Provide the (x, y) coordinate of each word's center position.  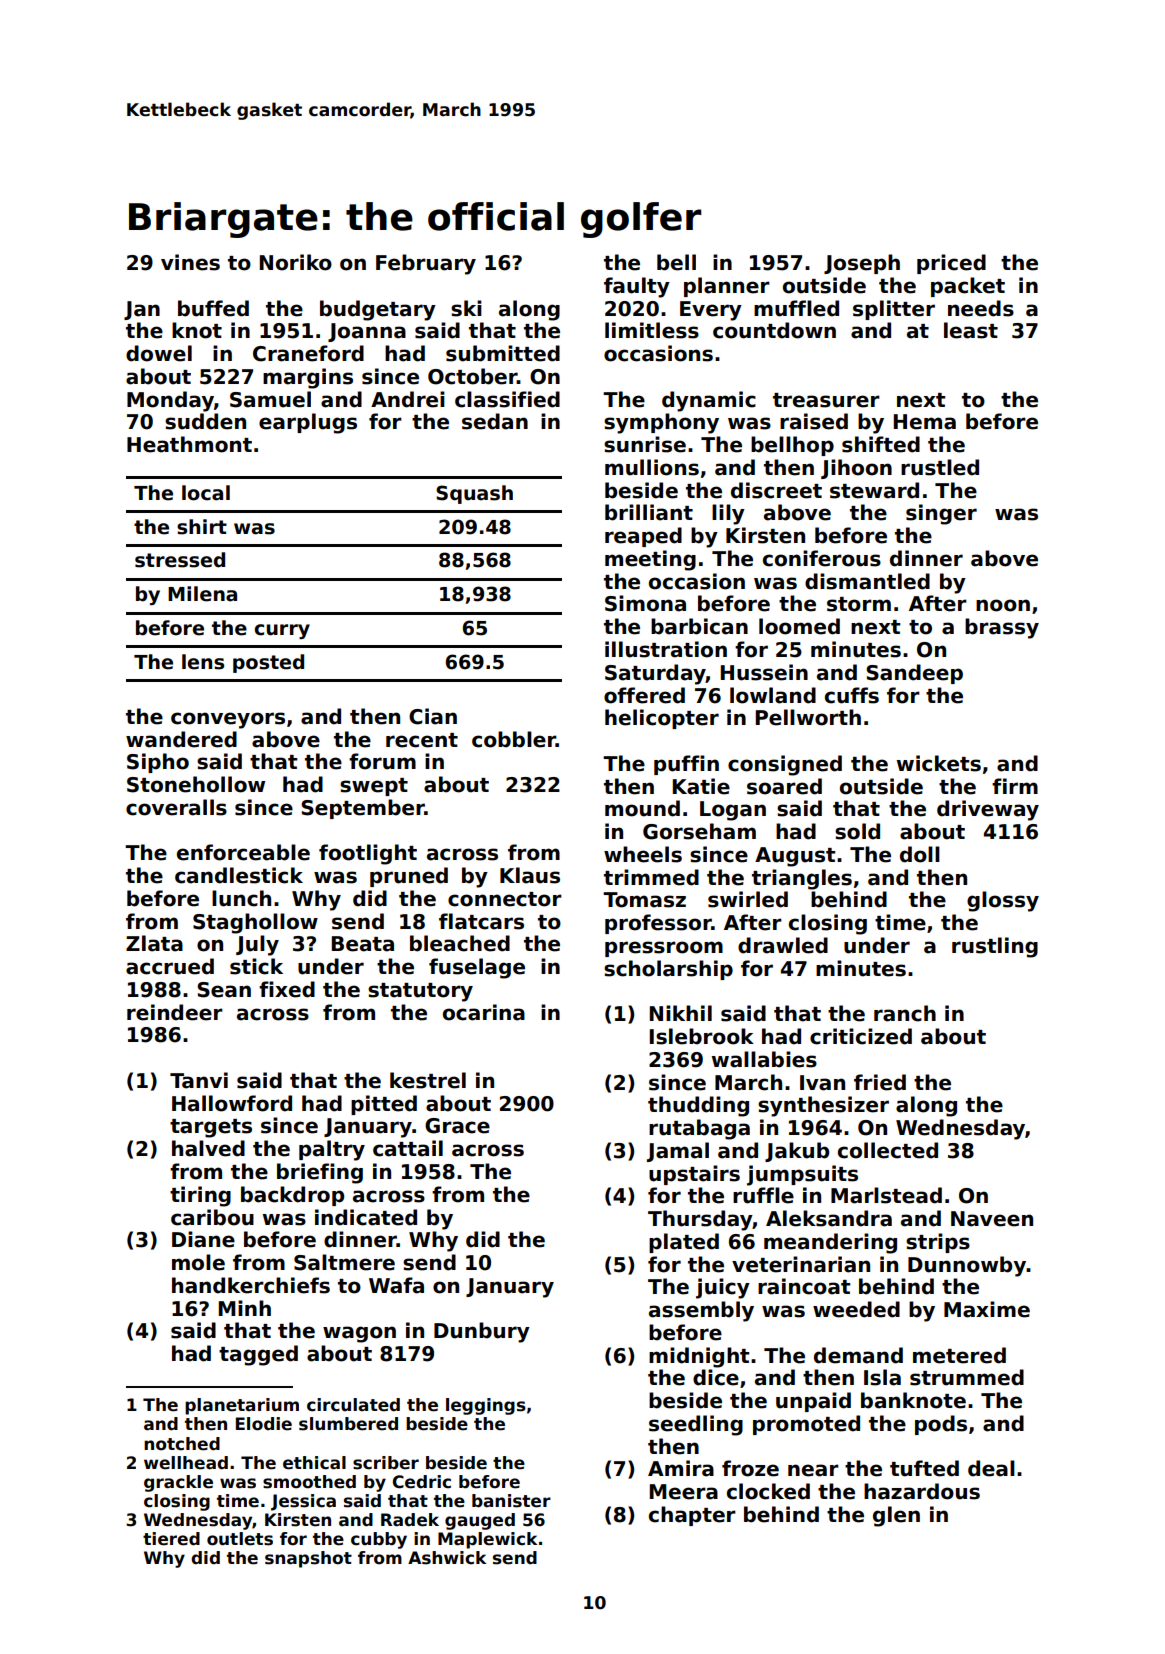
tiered (171, 1539)
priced (951, 264)
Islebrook (702, 1036)
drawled (783, 945)
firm (1015, 786)
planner (727, 287)
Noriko (296, 262)
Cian (433, 716)
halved (208, 1148)
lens (203, 662)
